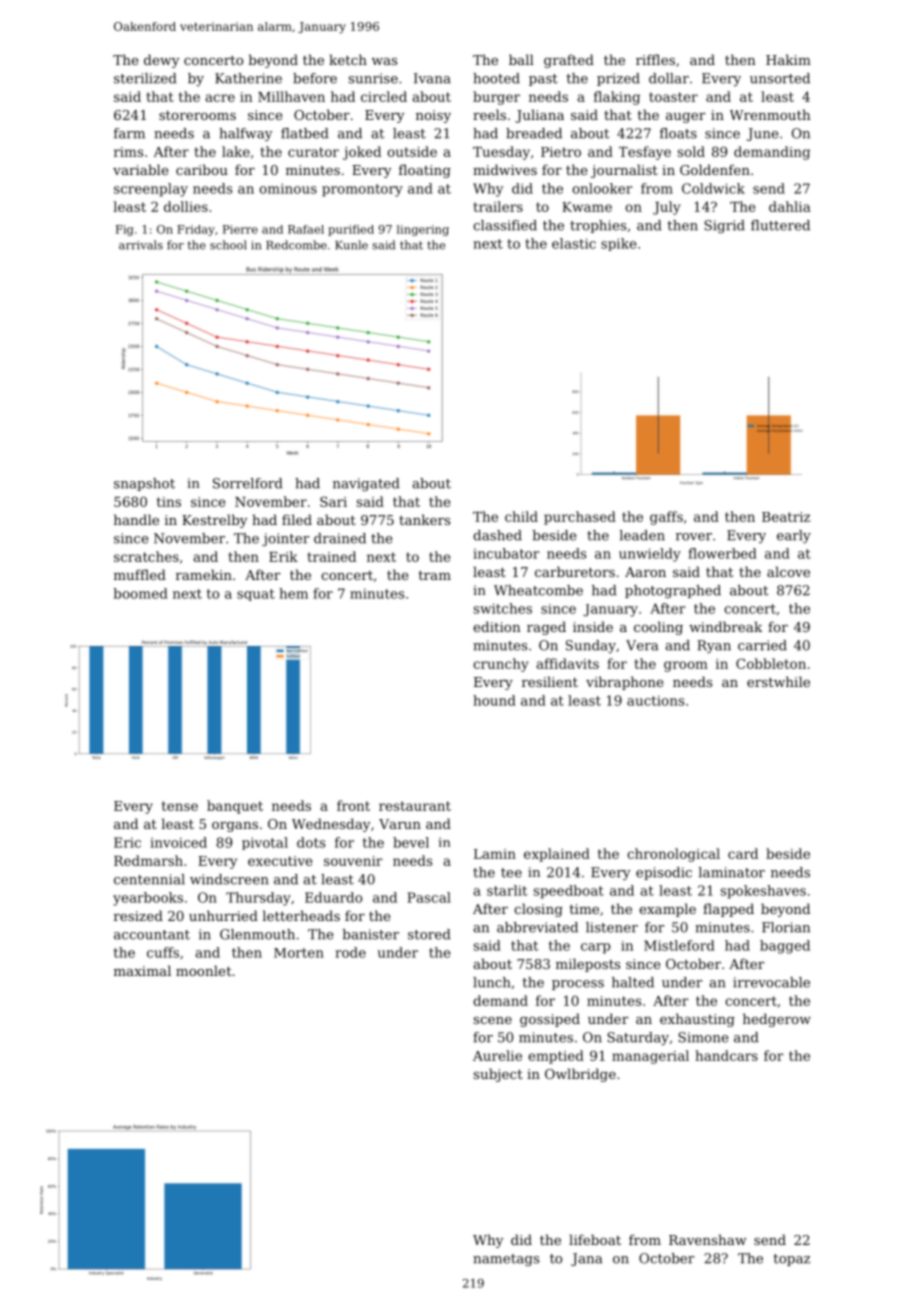 The width and height of the screenshot is (924, 1308). Describe the element at coordinates (521, 59) in the screenshot. I see `ball` at that location.
